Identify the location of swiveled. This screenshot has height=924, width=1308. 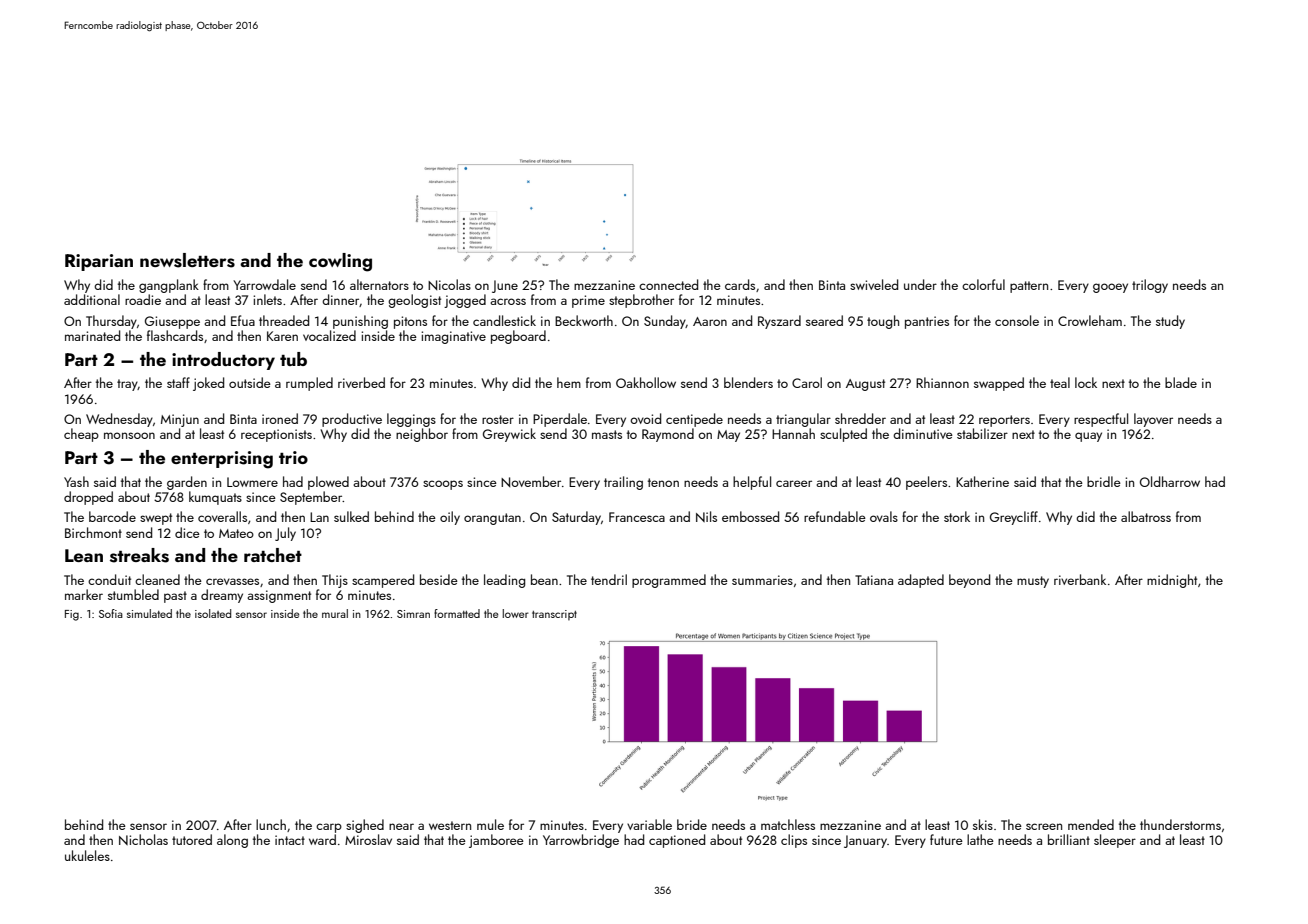
(874, 284).
